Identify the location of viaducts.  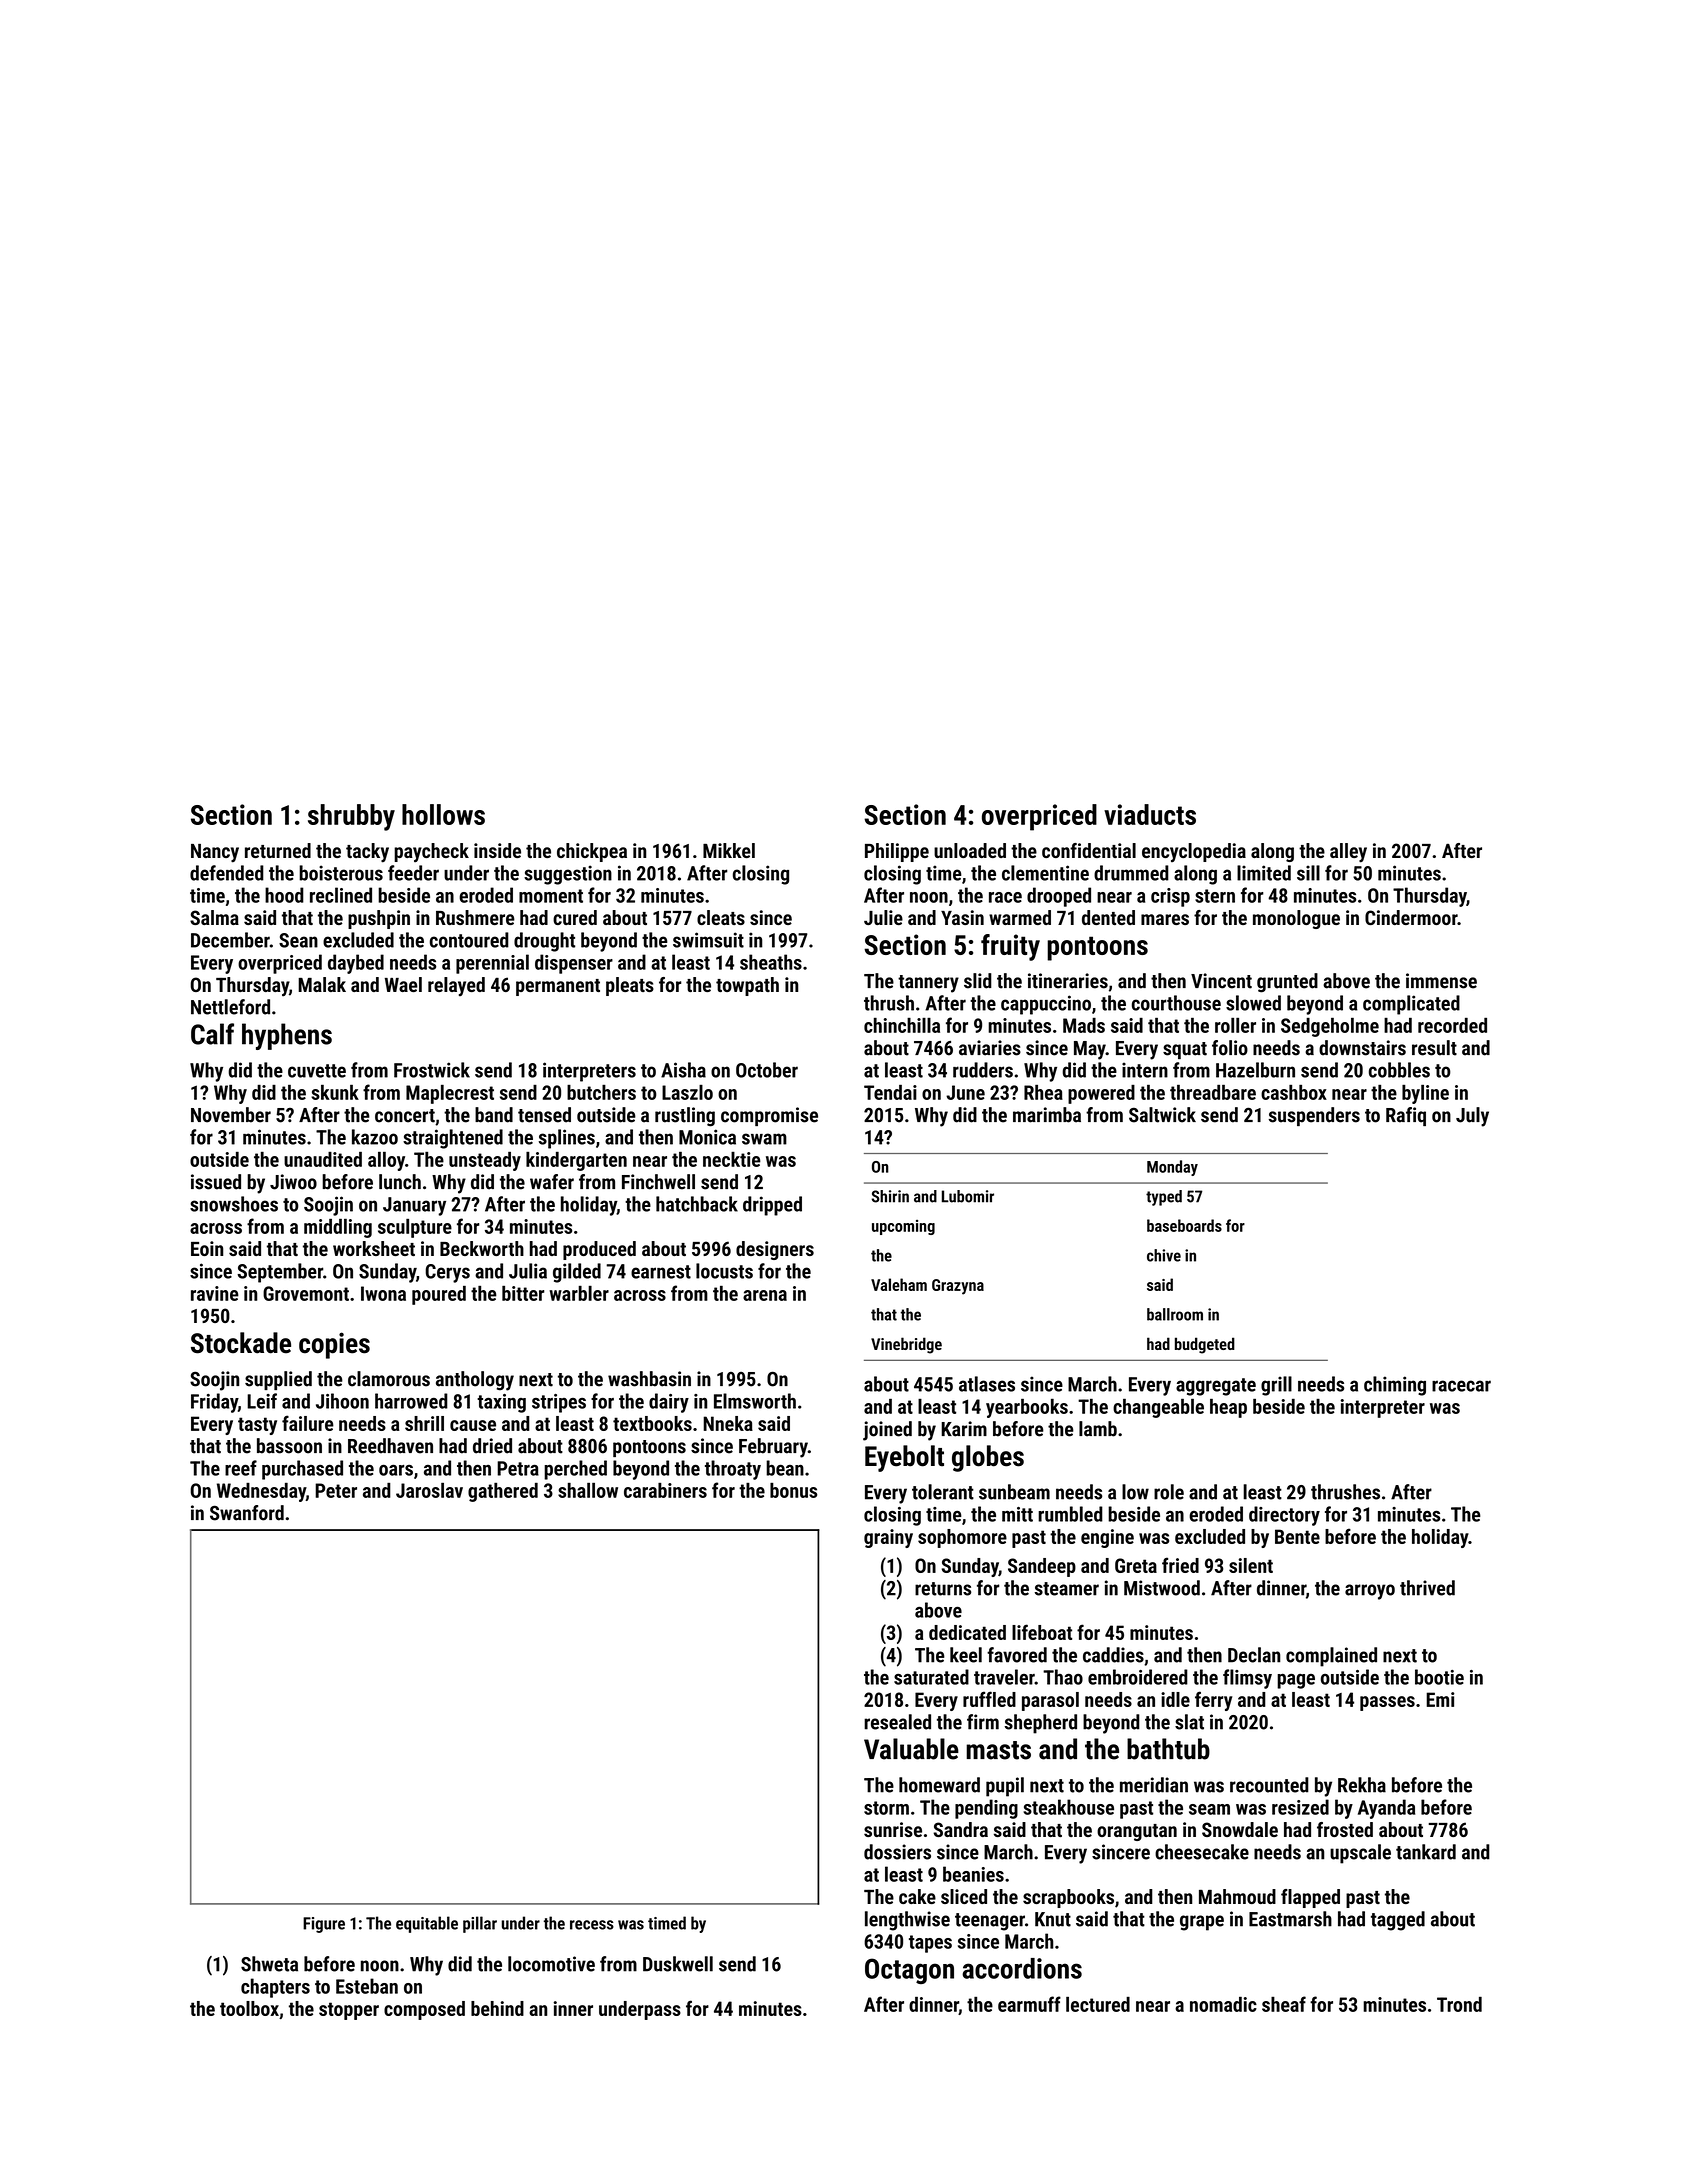
(1150, 814).
